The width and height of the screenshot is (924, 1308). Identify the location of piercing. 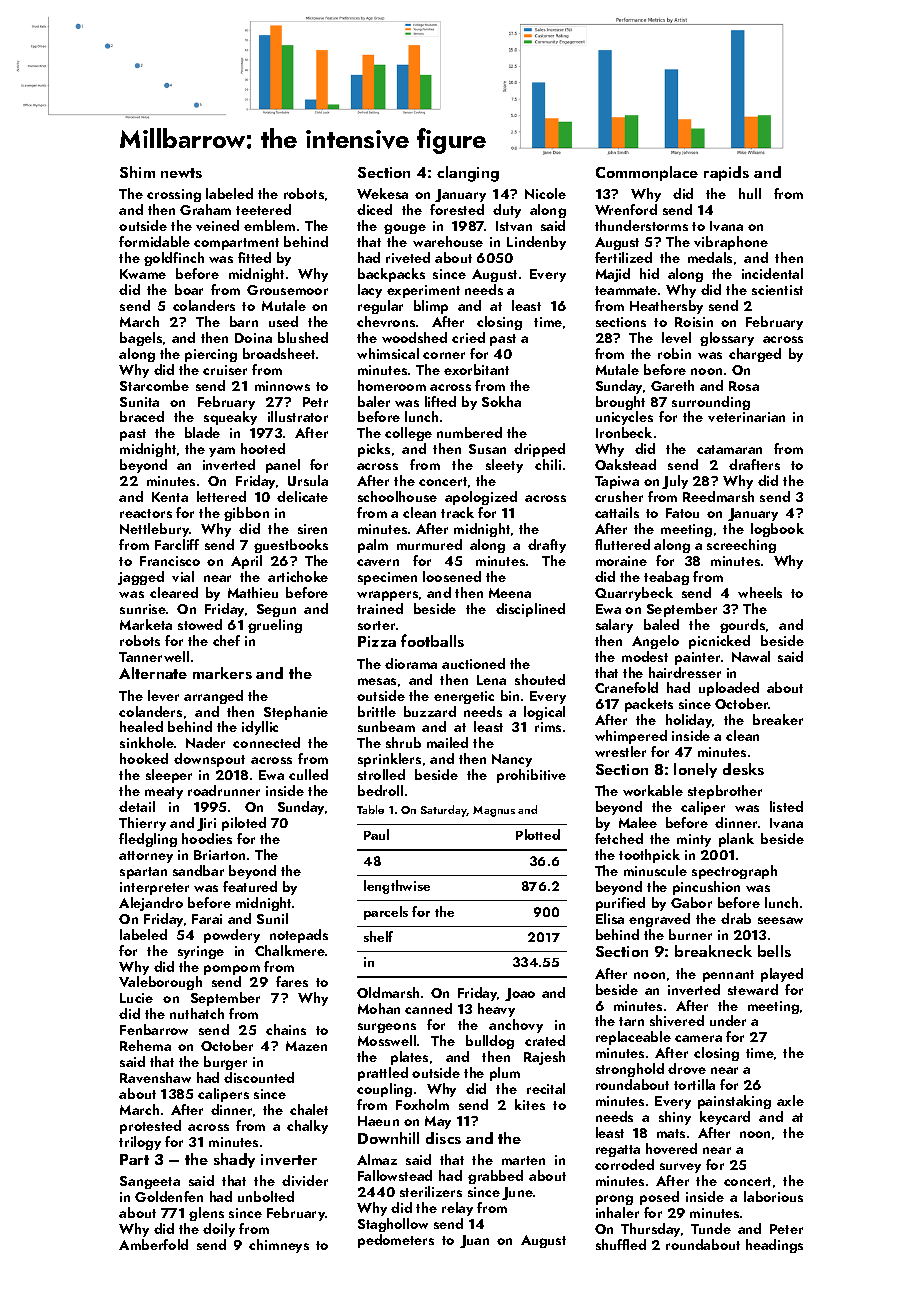
(211, 355).
